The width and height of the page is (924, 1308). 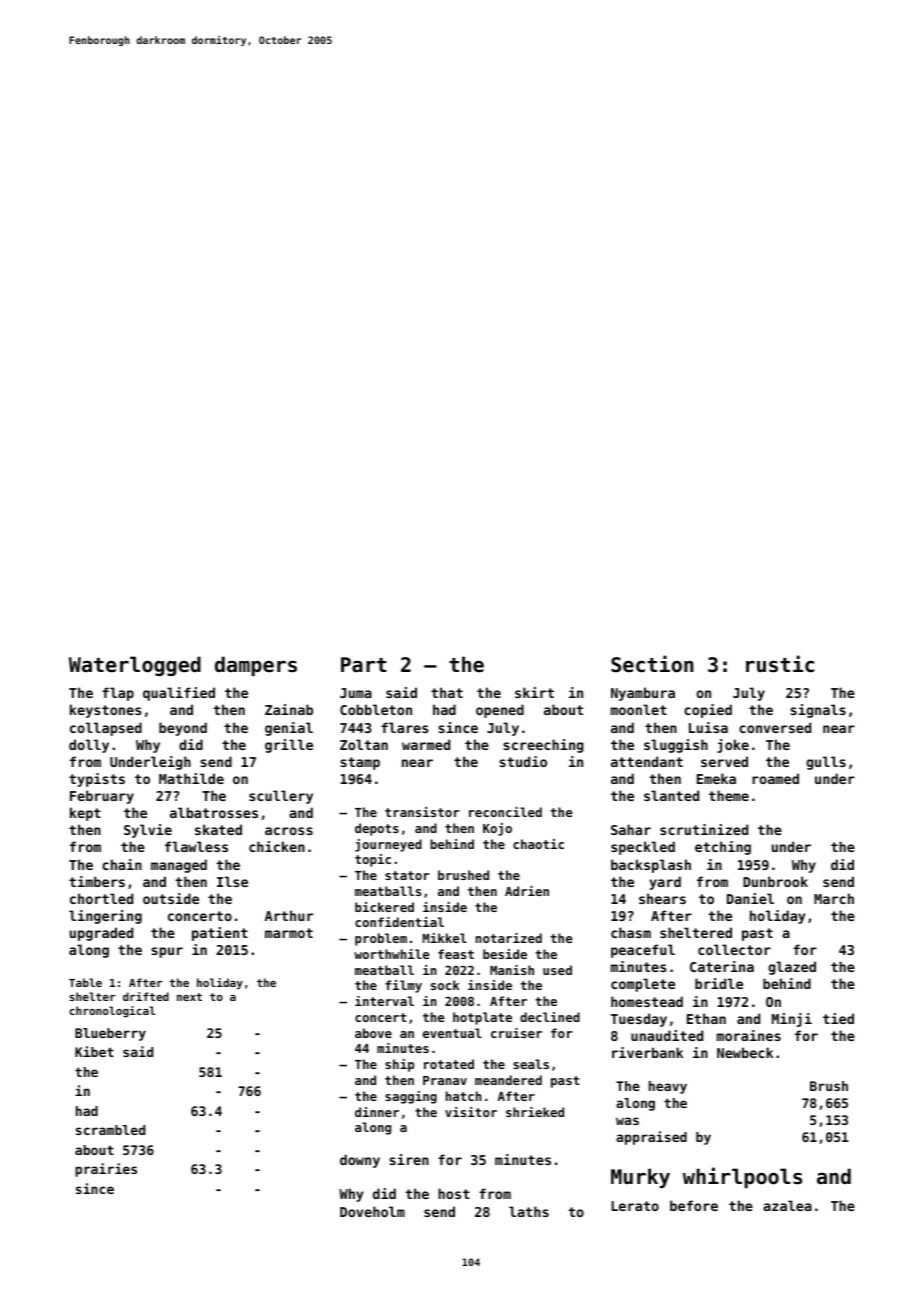 What do you see at coordinates (110, 1130) in the page?
I see `scrambled` at bounding box center [110, 1130].
